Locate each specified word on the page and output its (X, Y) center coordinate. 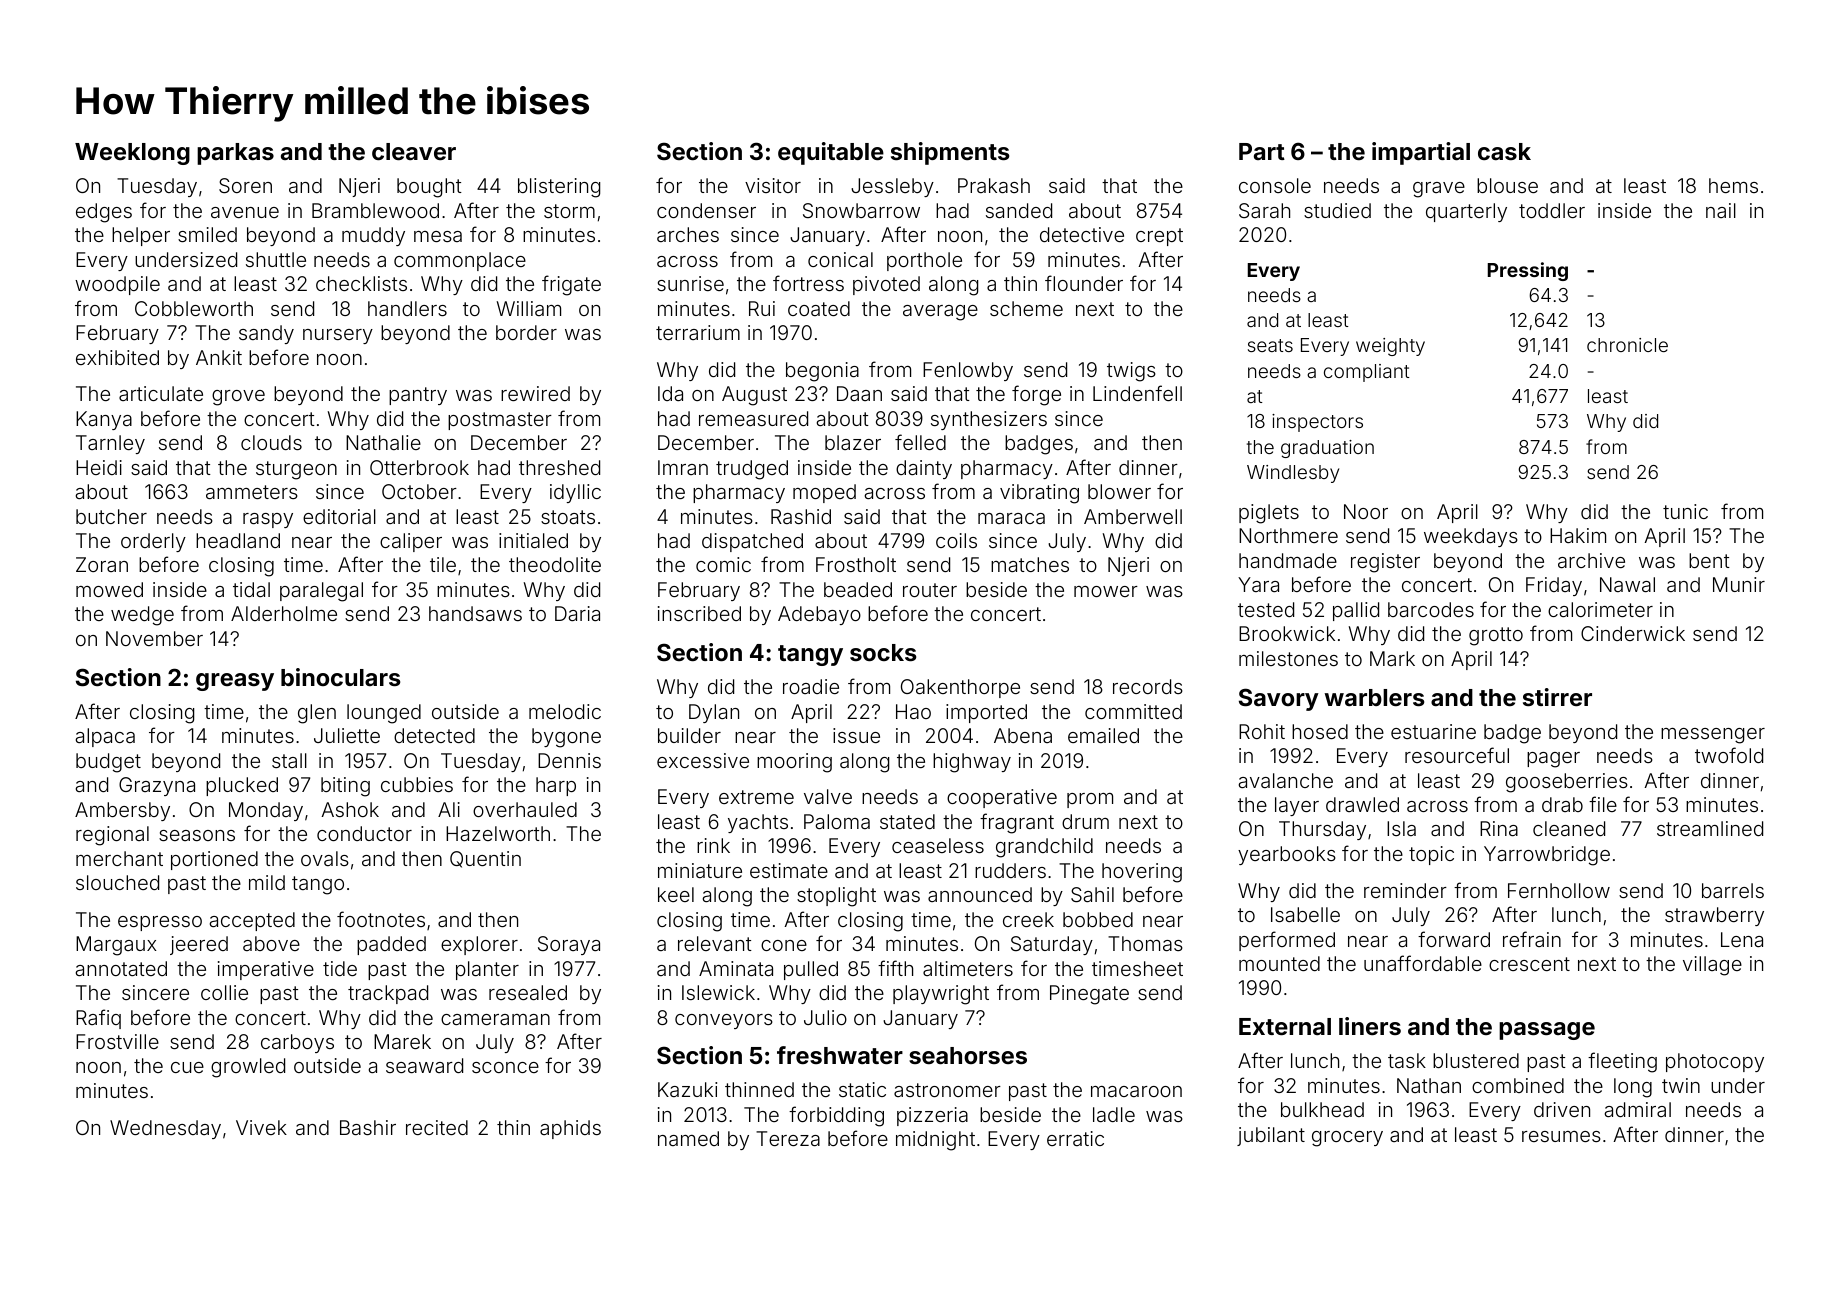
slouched (117, 882)
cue (187, 1067)
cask (1504, 151)
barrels (1733, 890)
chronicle (1627, 345)
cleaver (414, 151)
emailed (1103, 735)
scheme (1026, 308)
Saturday (1052, 945)
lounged (384, 714)
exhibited (117, 357)
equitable (831, 153)
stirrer (1557, 697)
